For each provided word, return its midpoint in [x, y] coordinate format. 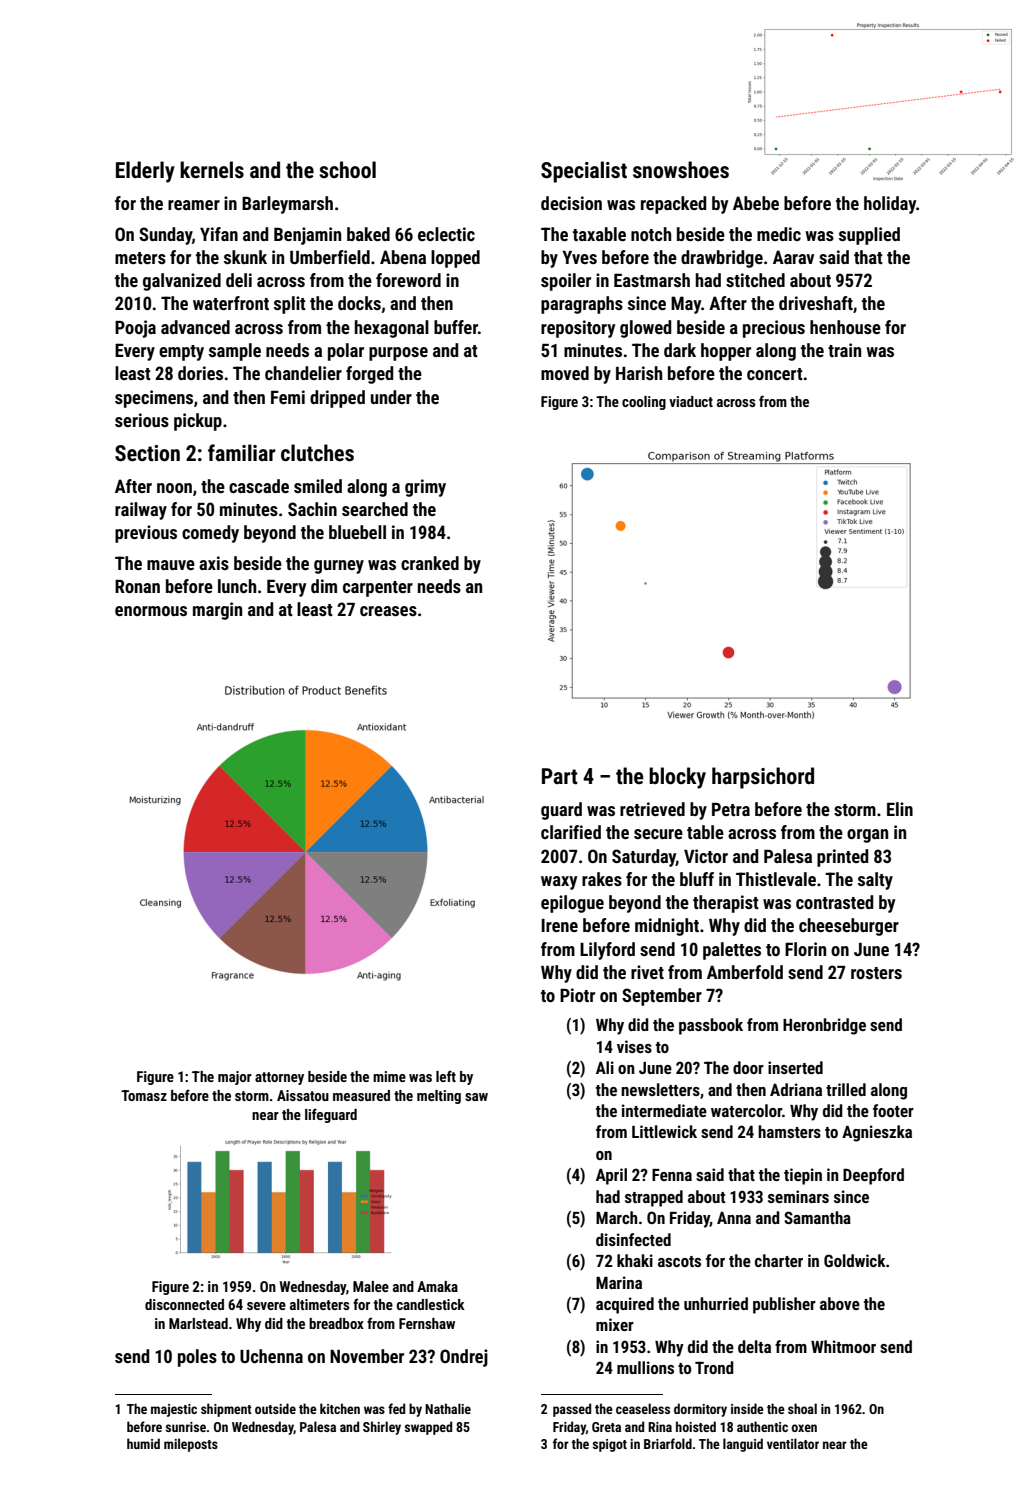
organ [867, 836]
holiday [890, 205]
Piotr [577, 995]
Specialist [584, 172]
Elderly [145, 172]
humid [143, 1443]
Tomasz [144, 1095]
